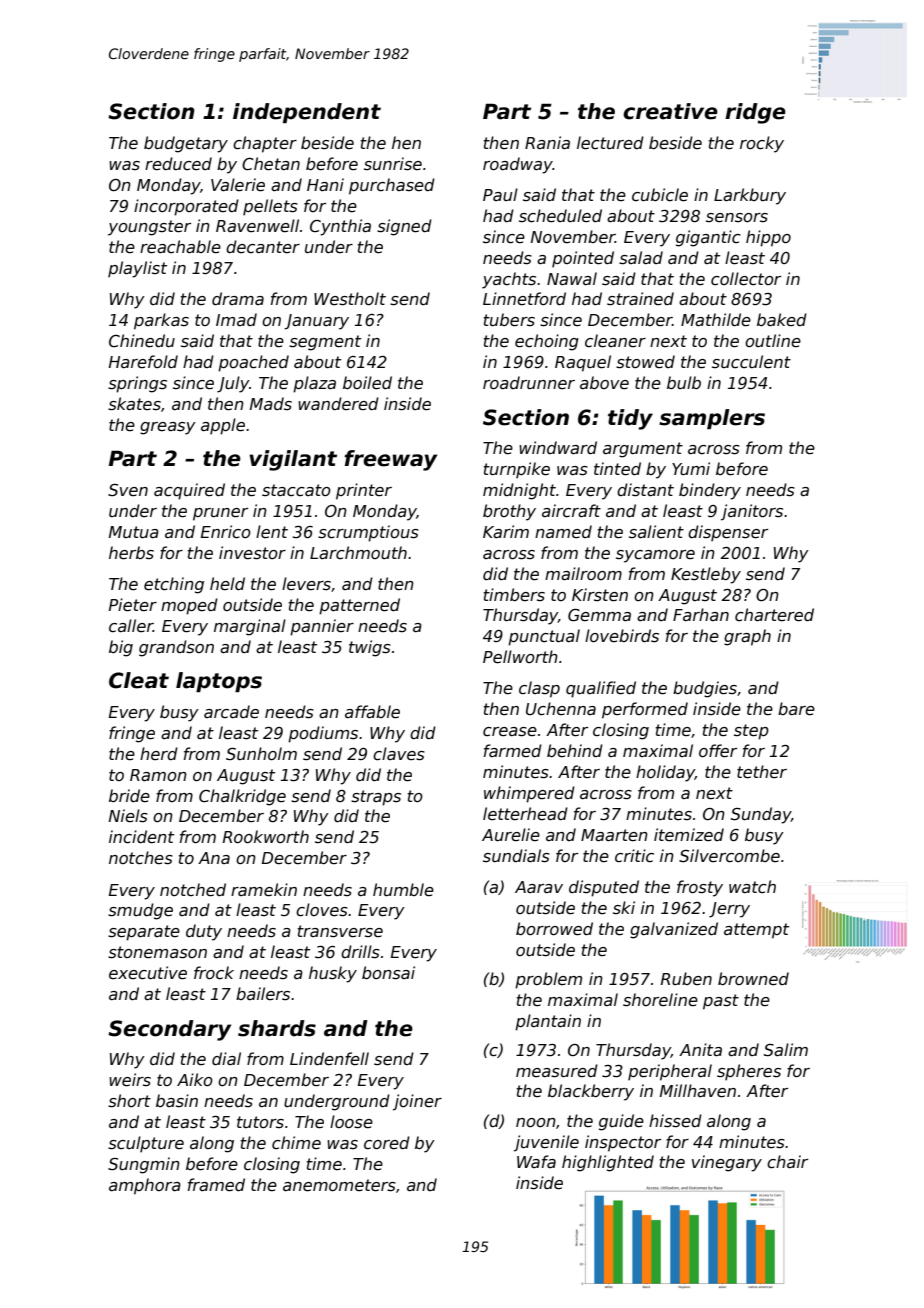  Describe the element at coordinates (186, 144) in the image. I see `budgetary` at that location.
